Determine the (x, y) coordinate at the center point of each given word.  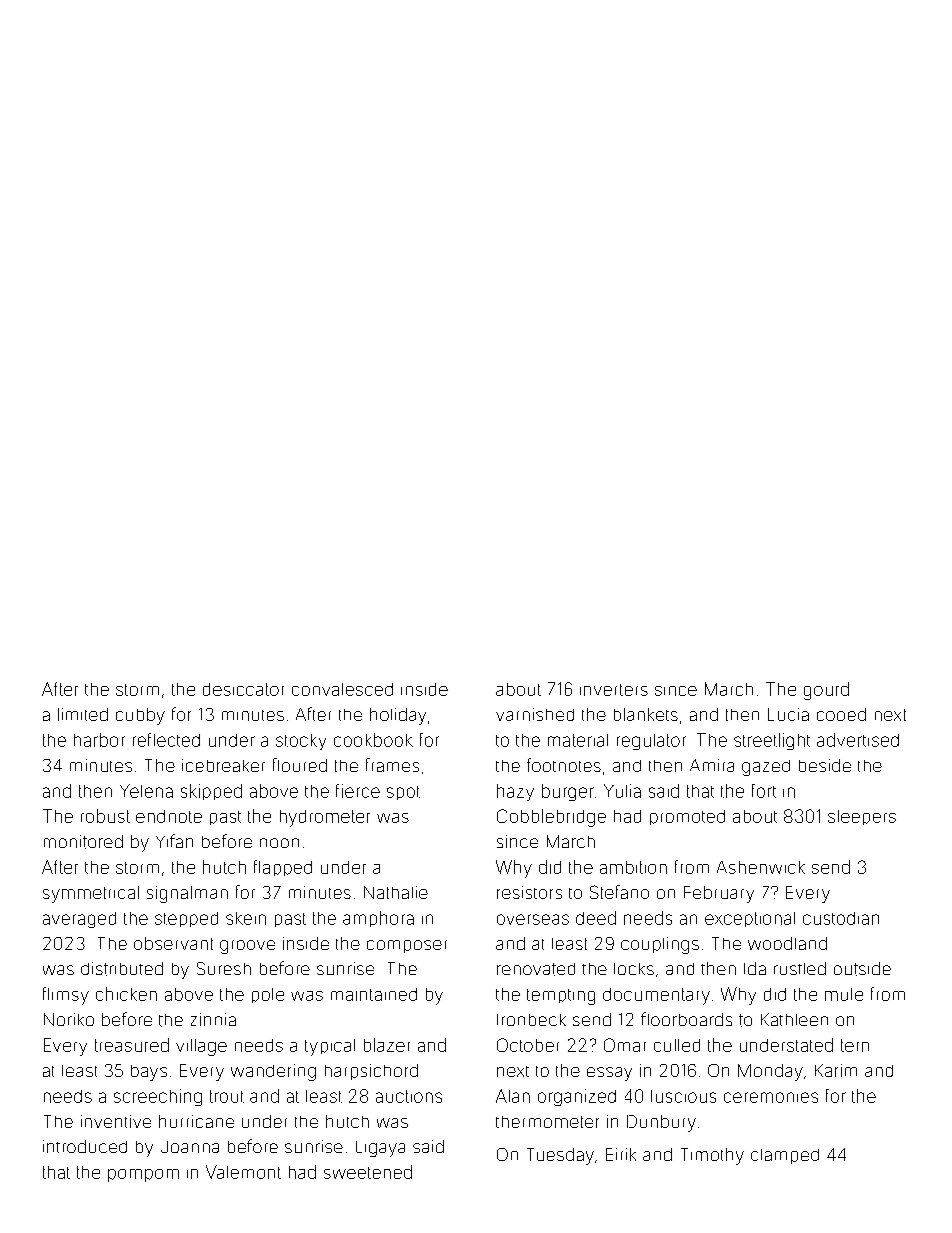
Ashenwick (761, 867)
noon (279, 843)
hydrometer (325, 818)
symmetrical (91, 894)
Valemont (243, 1172)
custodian (841, 918)
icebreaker (223, 765)
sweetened (368, 1172)
